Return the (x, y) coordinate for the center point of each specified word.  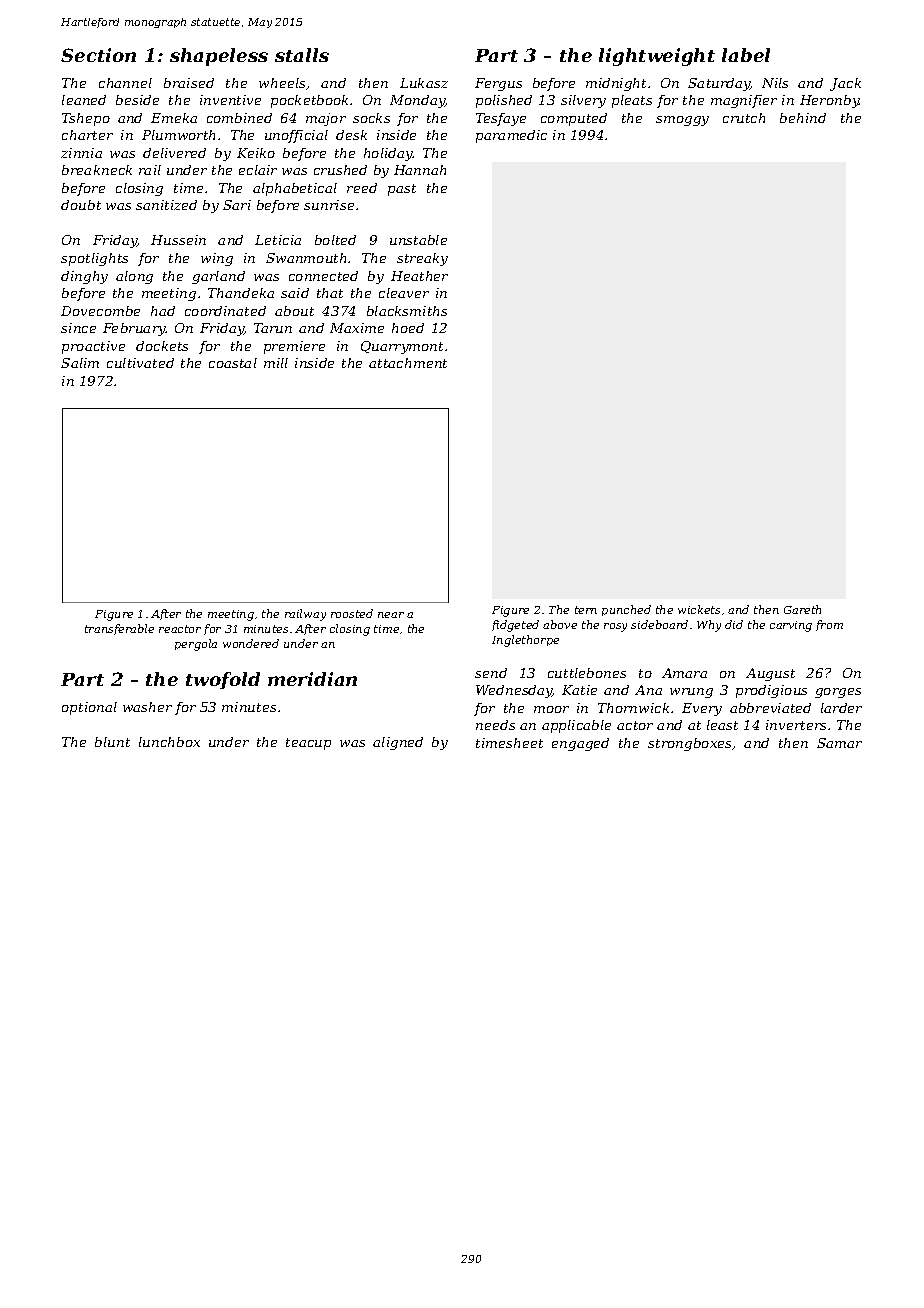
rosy (615, 627)
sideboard (659, 624)
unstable (418, 240)
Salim (80, 363)
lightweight (657, 57)
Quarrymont (402, 347)
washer (147, 707)
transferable (119, 629)
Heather (419, 276)
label (746, 55)
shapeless (219, 57)
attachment (408, 363)
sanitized (166, 205)
